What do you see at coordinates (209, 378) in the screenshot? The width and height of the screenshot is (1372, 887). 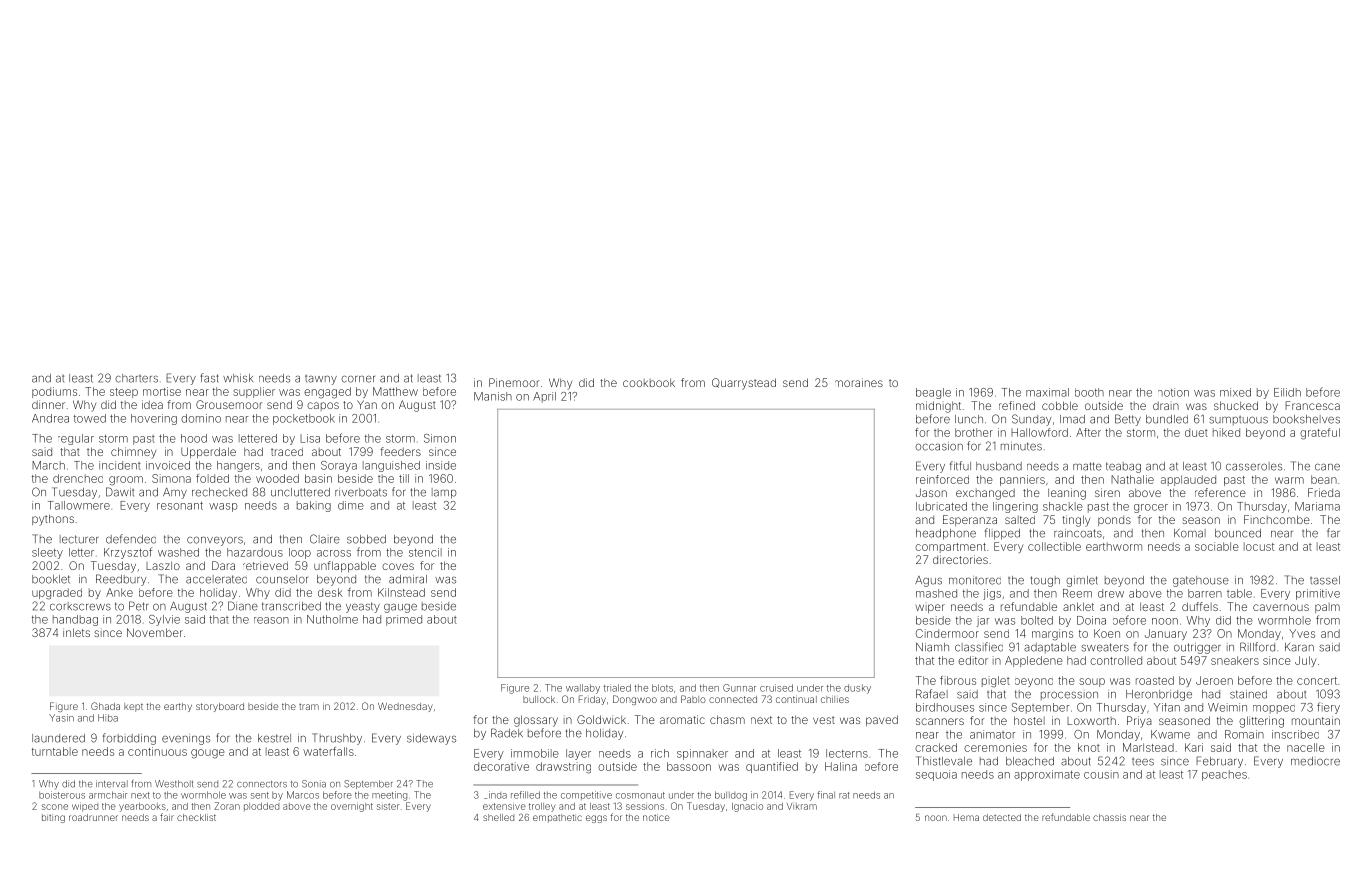 I see `fast` at bounding box center [209, 378].
